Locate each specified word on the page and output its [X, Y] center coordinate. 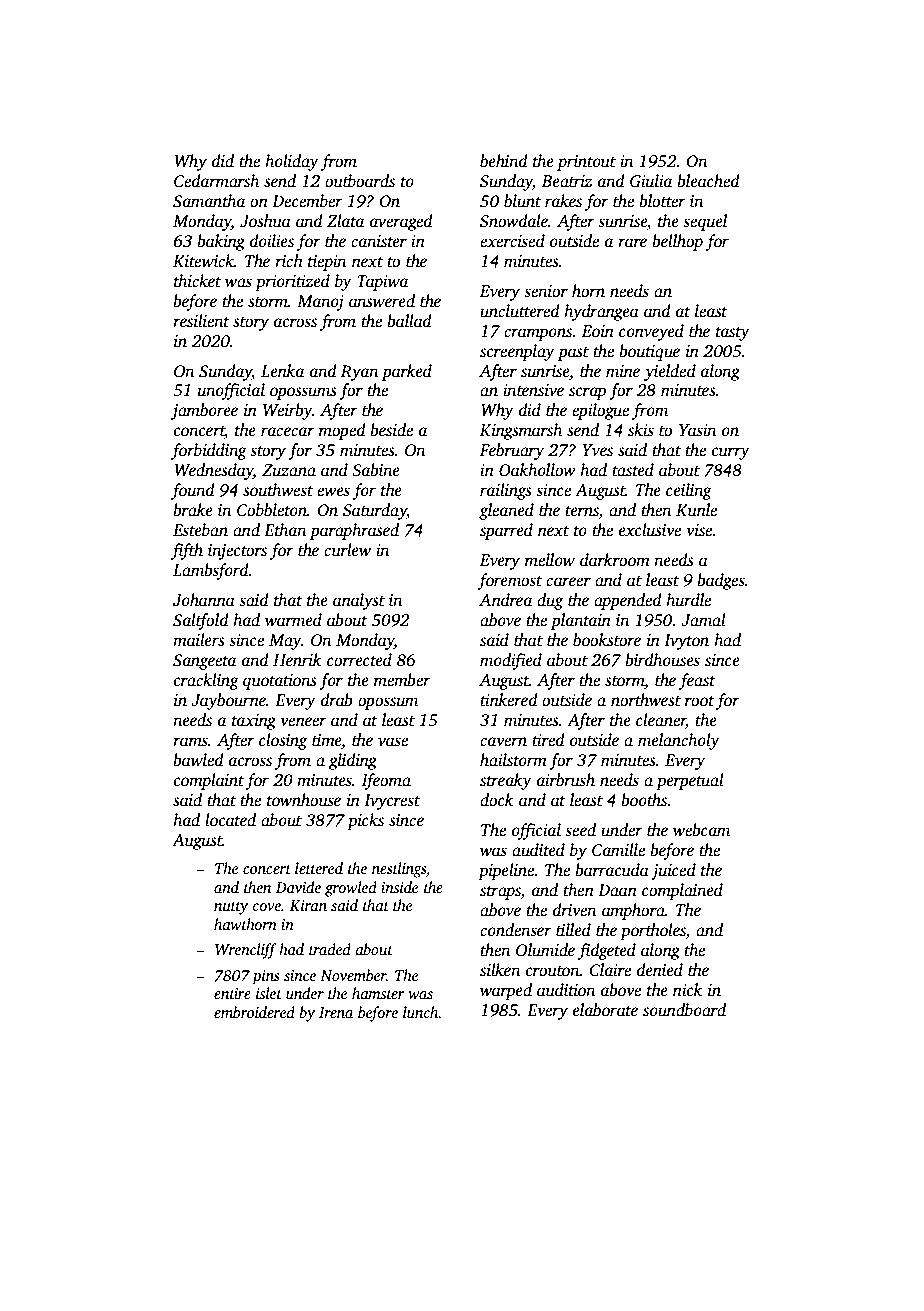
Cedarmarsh [216, 181]
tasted [633, 470]
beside [391, 430]
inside [399, 887]
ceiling [689, 491]
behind [503, 161]
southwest [278, 490]
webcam [701, 830]
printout [586, 163]
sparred [506, 531]
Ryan [359, 373]
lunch [421, 1012]
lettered [319, 868]
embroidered [254, 1012]
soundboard [684, 1010]
